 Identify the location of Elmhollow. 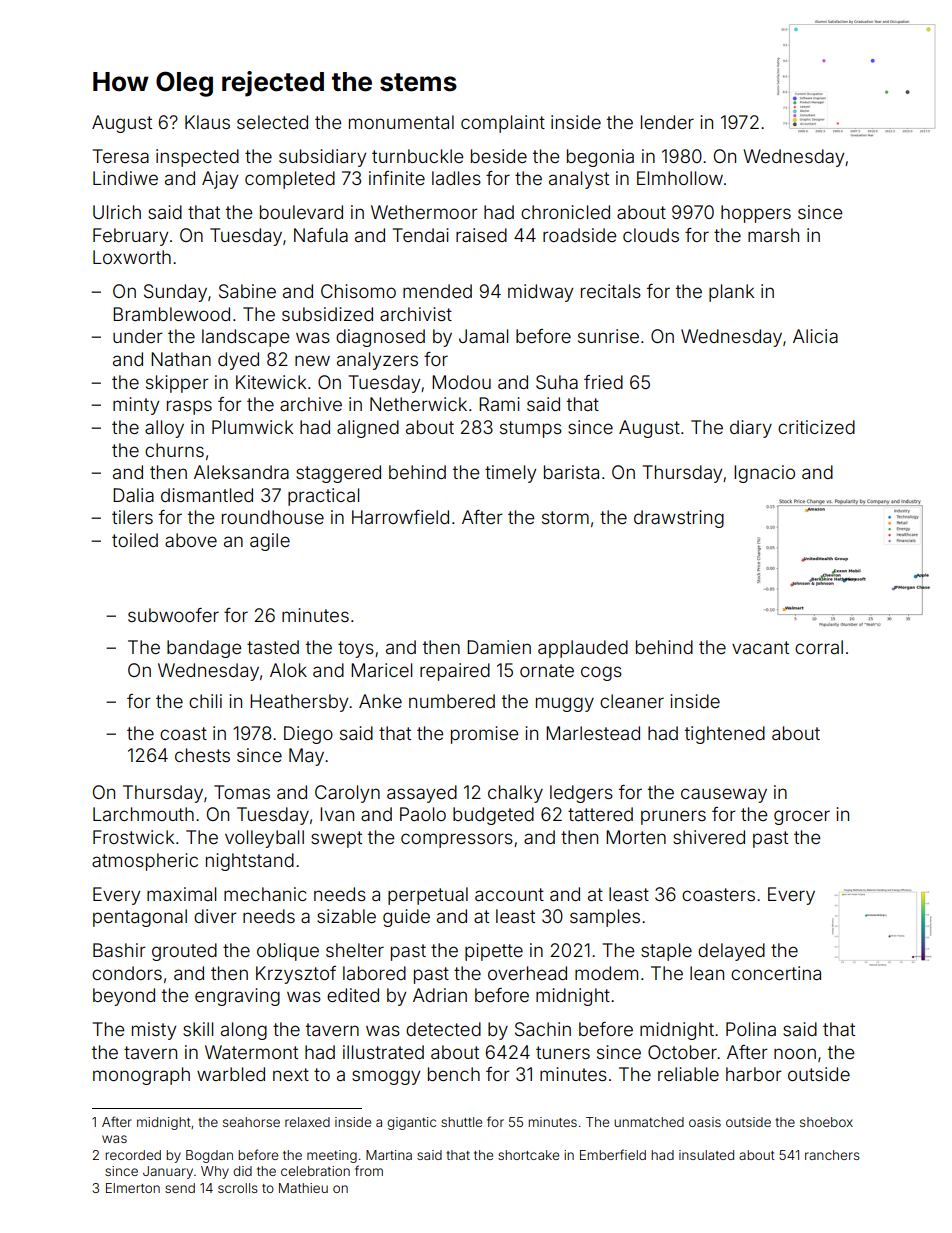
(680, 178).
